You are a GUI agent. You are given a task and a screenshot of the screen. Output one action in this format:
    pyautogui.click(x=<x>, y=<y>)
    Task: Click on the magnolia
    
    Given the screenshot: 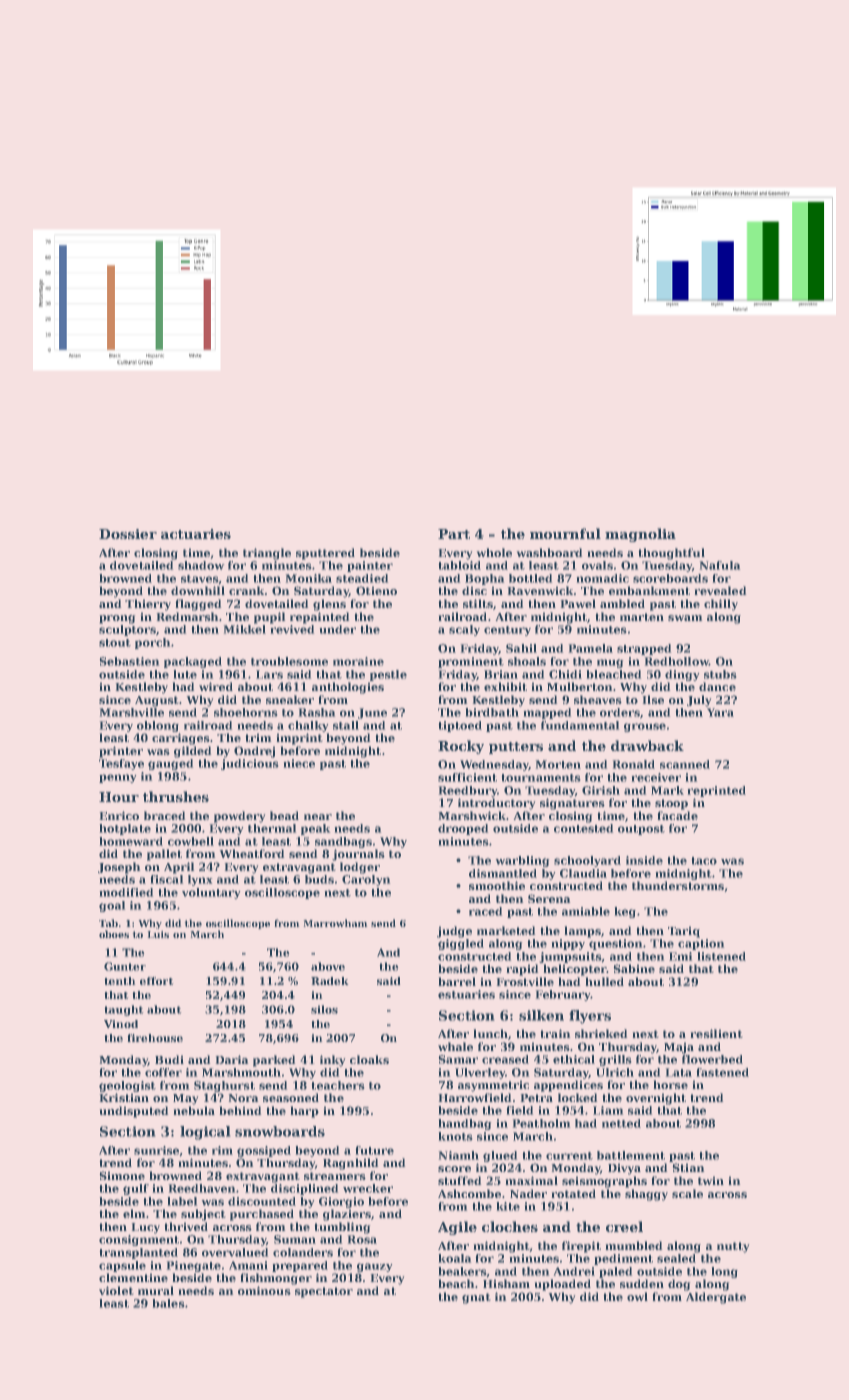 What is the action you would take?
    pyautogui.click(x=640, y=535)
